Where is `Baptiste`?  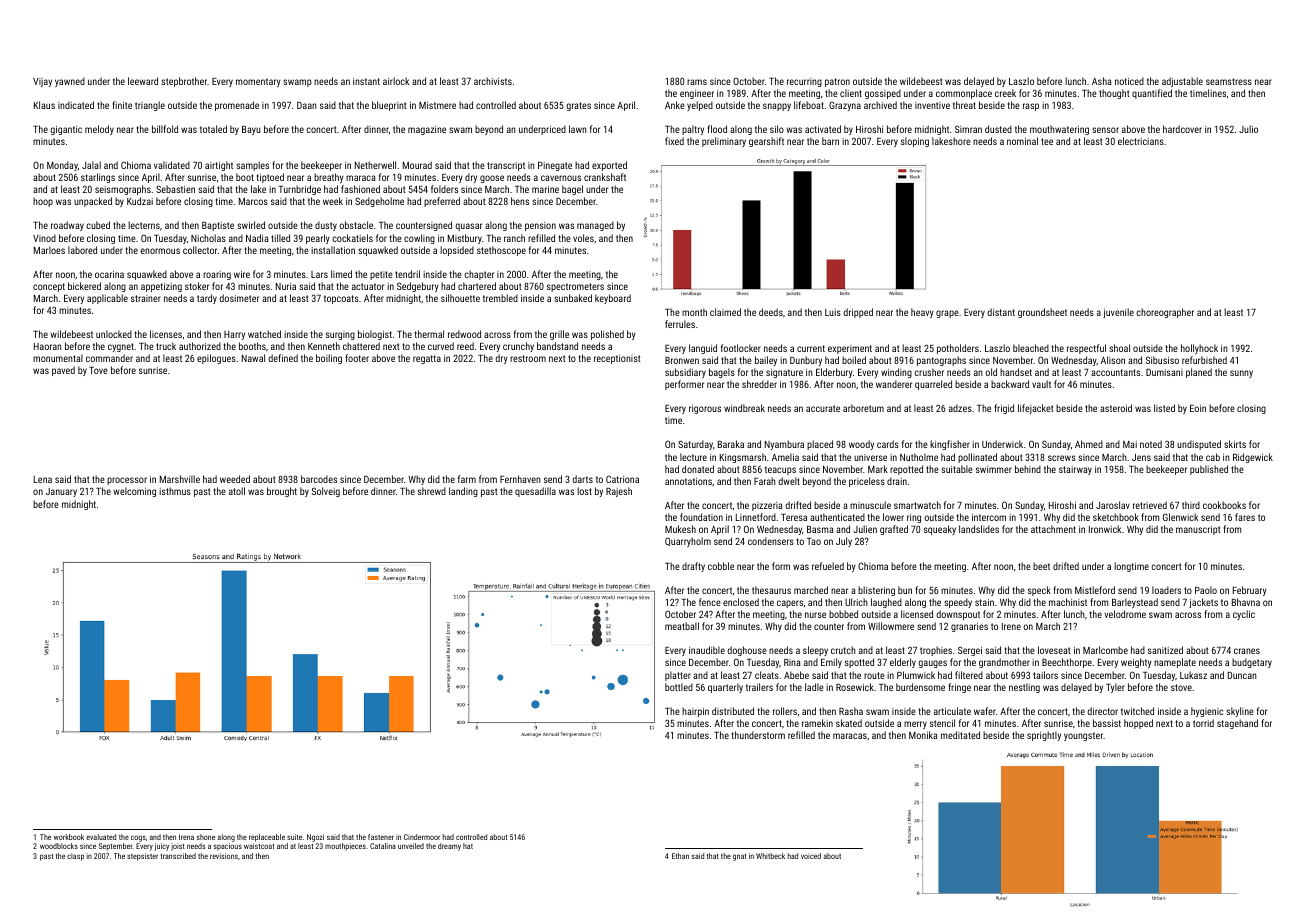 Baptiste is located at coordinates (218, 226).
